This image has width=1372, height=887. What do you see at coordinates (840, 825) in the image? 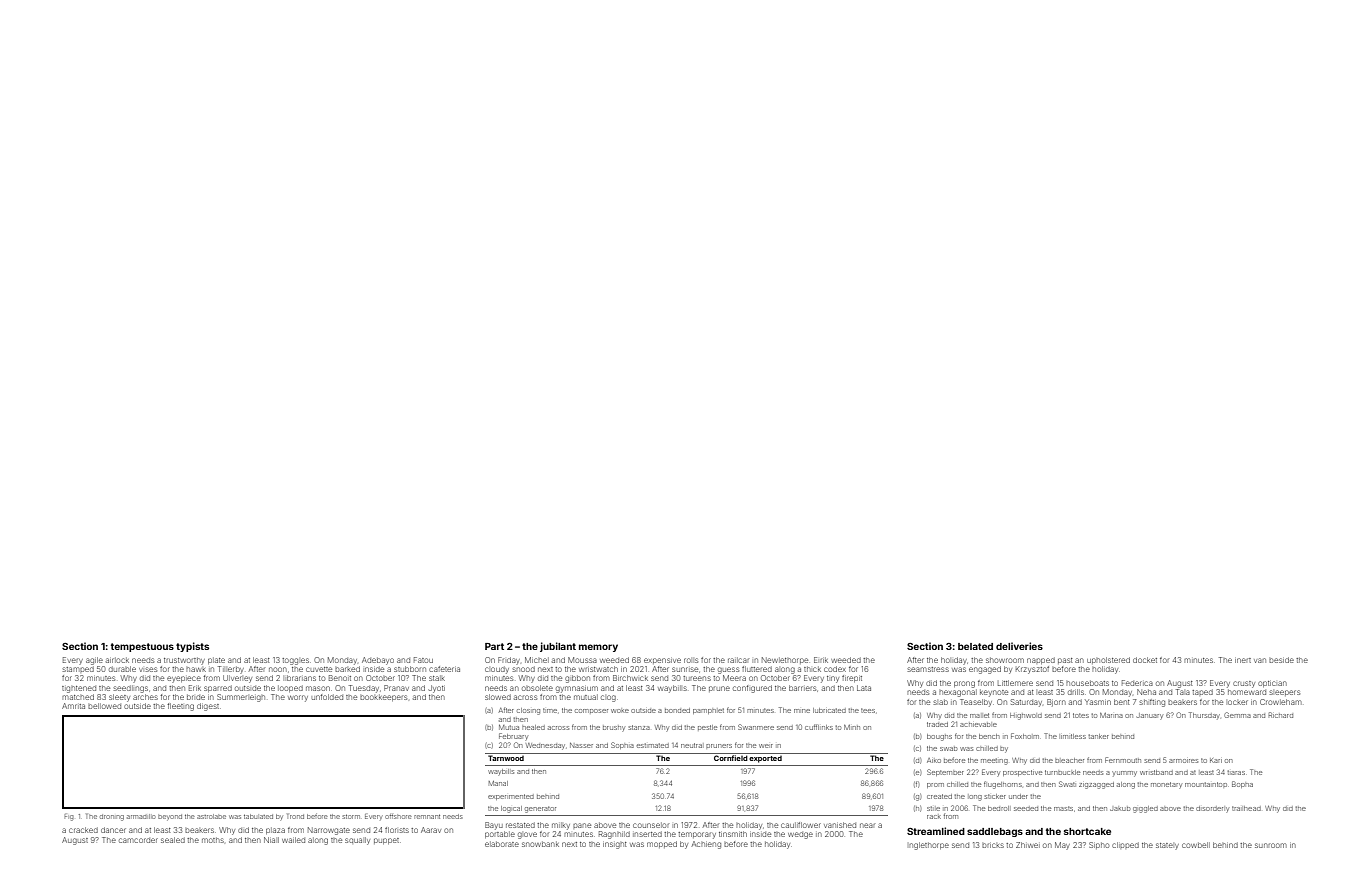
I see `vanished` at bounding box center [840, 825].
